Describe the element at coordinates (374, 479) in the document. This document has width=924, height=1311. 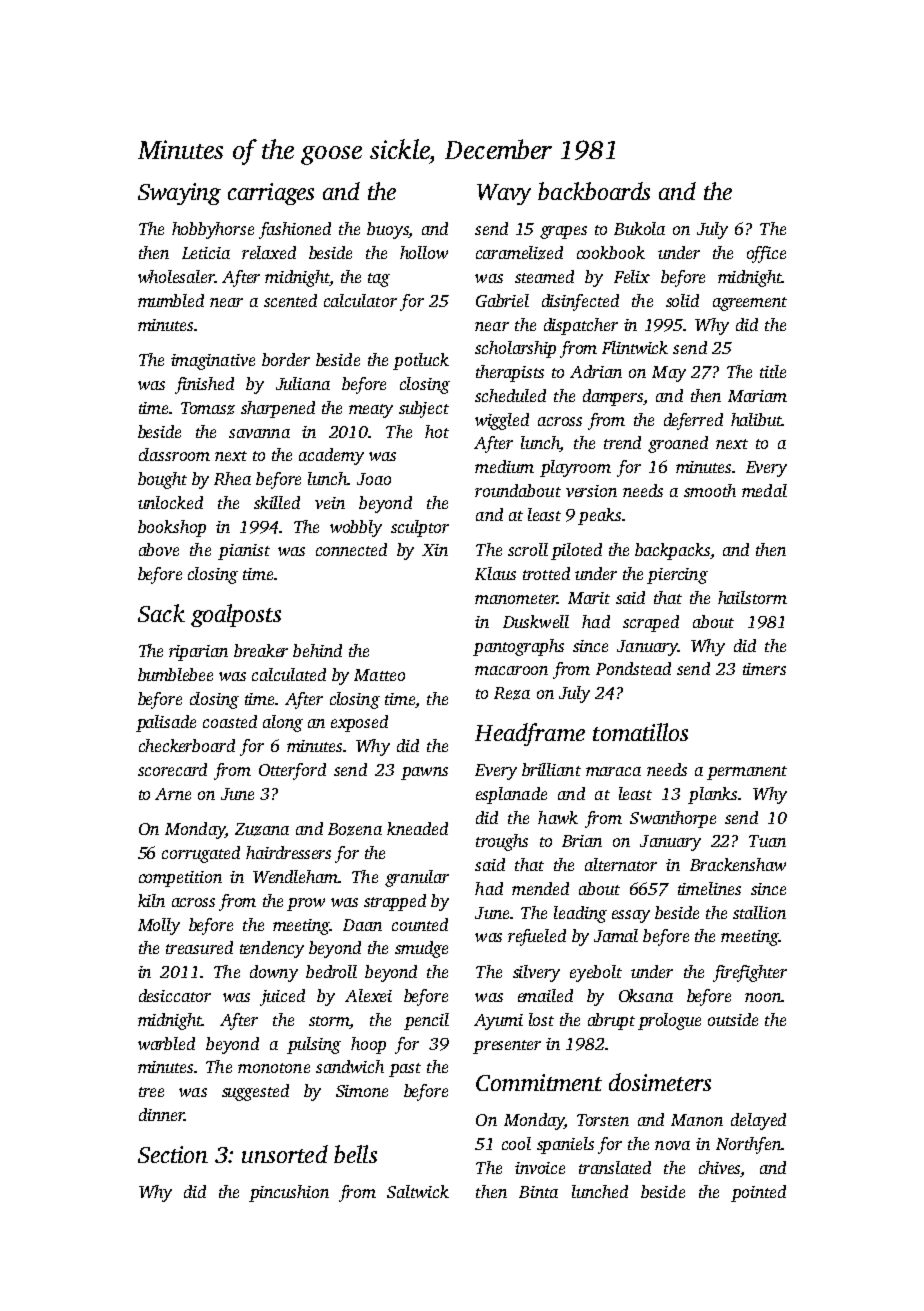
I see `Joao` at that location.
